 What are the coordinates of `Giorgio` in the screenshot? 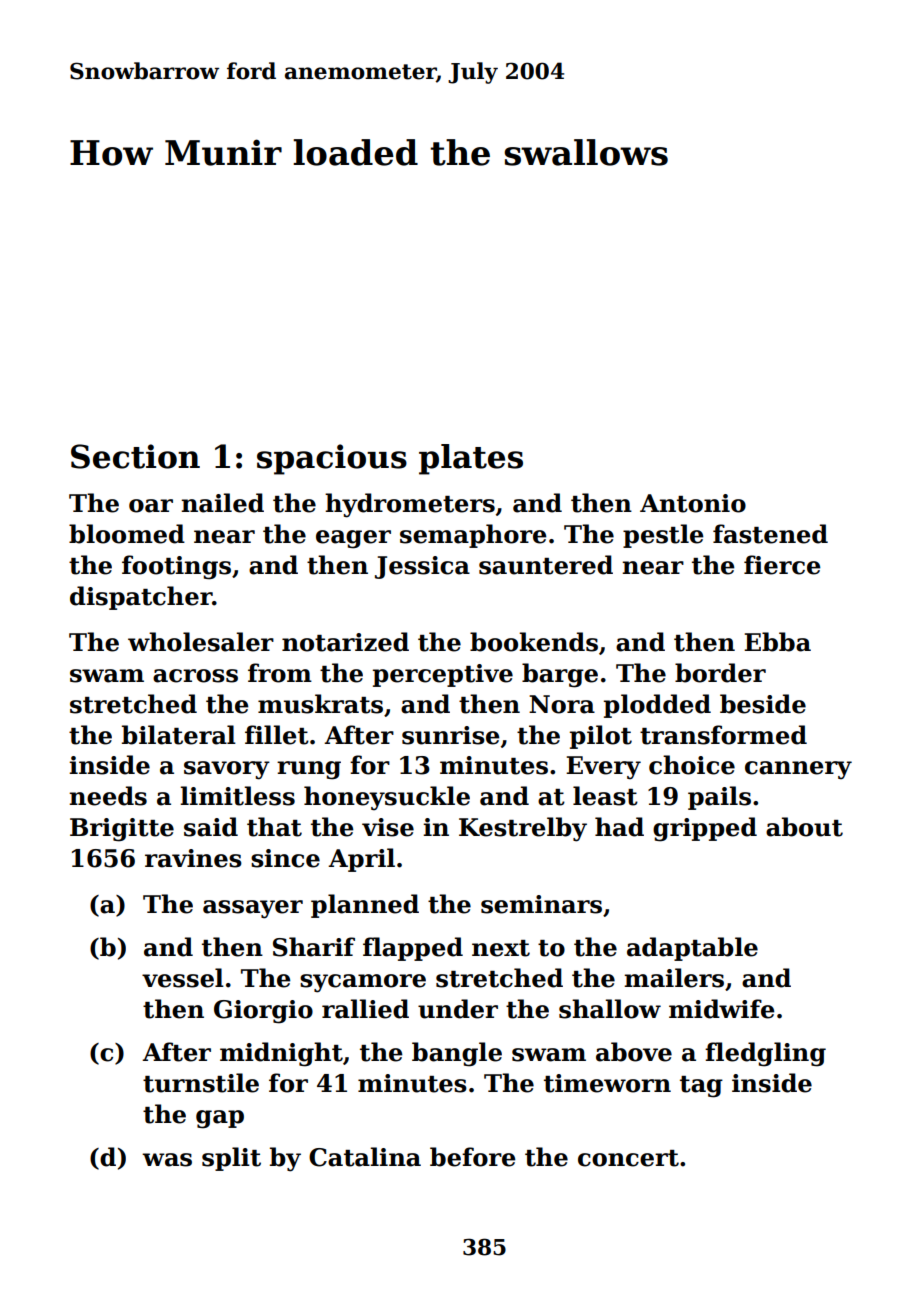 It's located at (263, 1012).
